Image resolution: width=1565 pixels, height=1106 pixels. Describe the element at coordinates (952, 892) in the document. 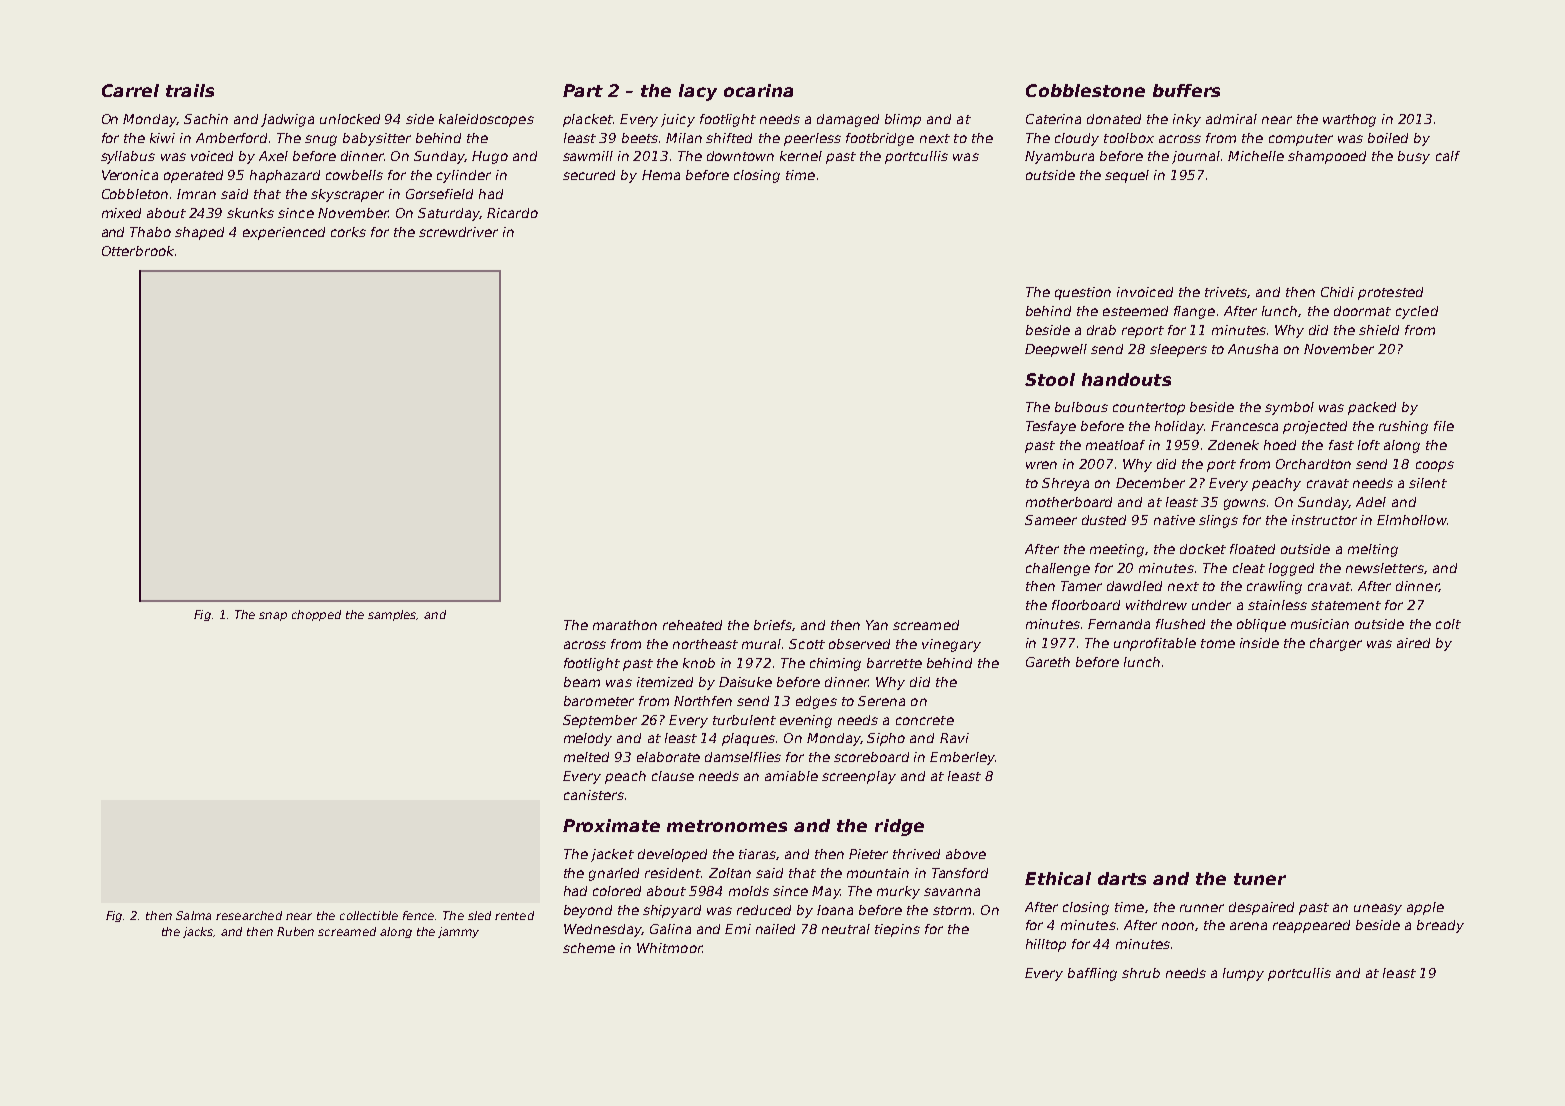

I see `savanna` at that location.
